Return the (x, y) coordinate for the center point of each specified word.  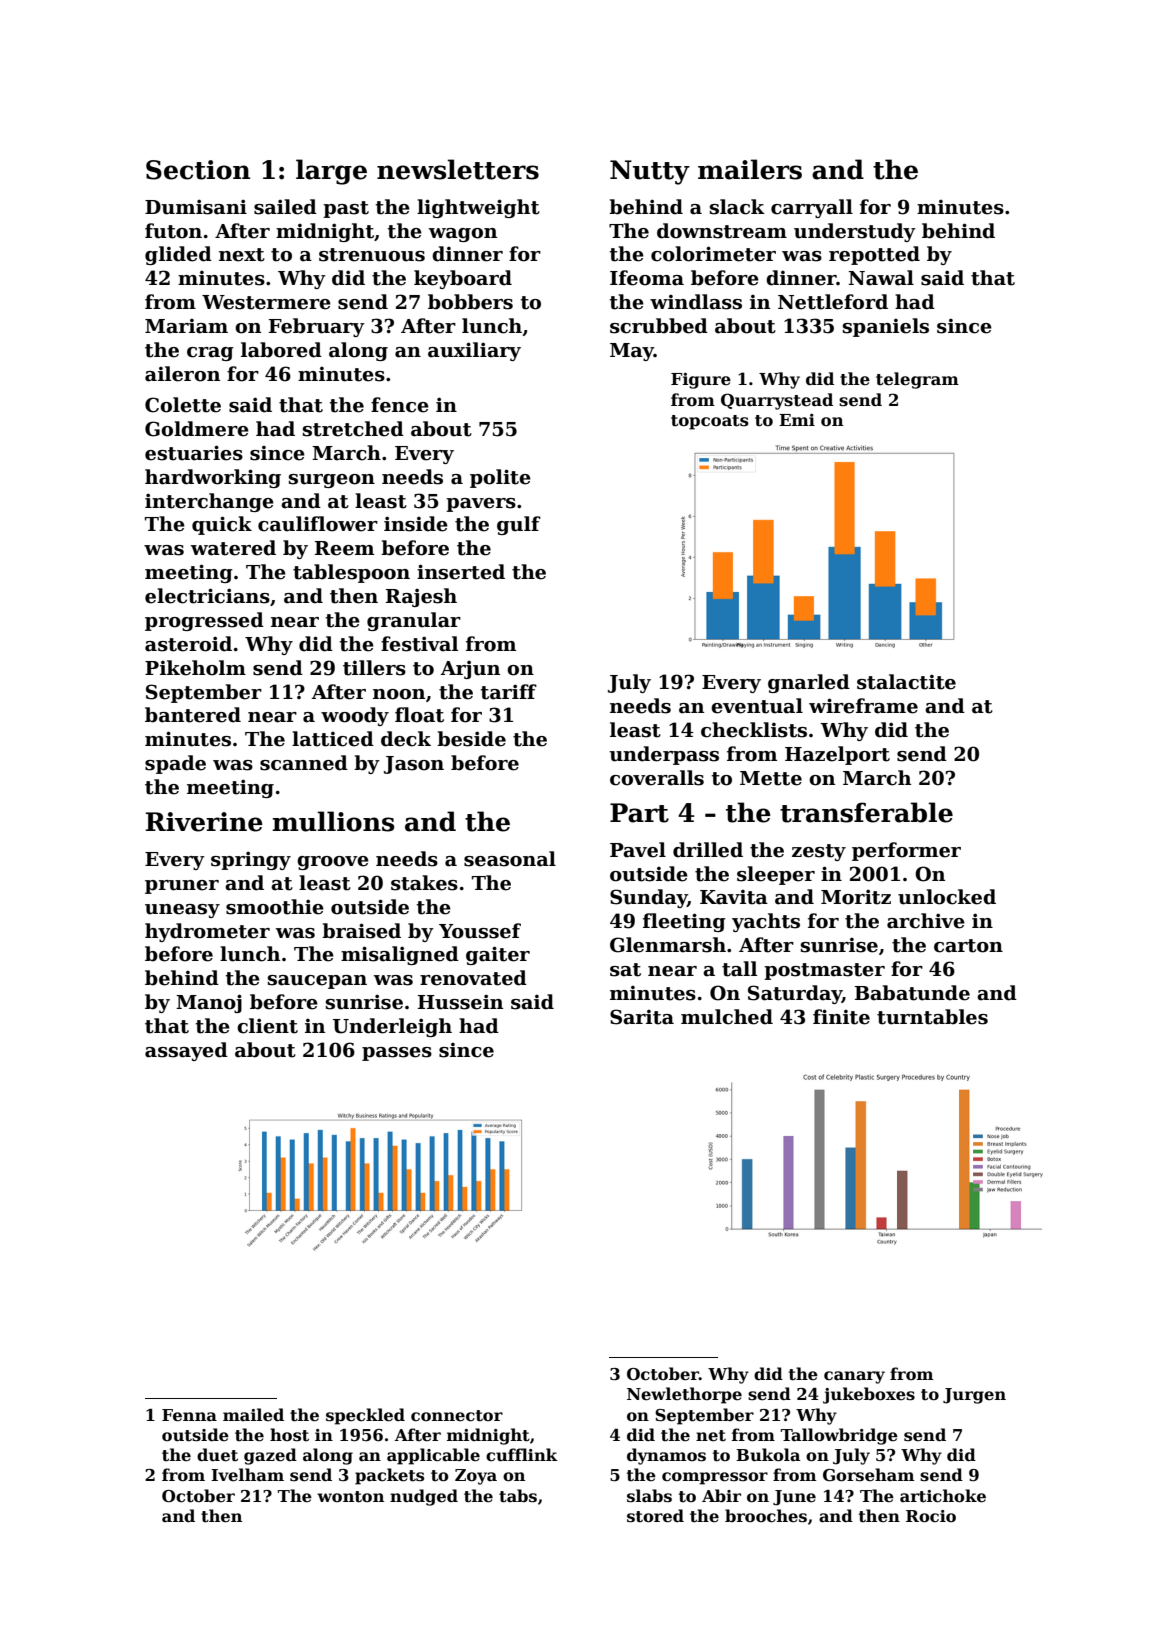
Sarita (642, 1017)
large (331, 172)
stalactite (906, 682)
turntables (932, 1017)
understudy (855, 232)
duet (217, 1455)
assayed (186, 1051)
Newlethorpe (684, 1395)
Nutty (650, 172)
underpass (664, 755)
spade (175, 764)
